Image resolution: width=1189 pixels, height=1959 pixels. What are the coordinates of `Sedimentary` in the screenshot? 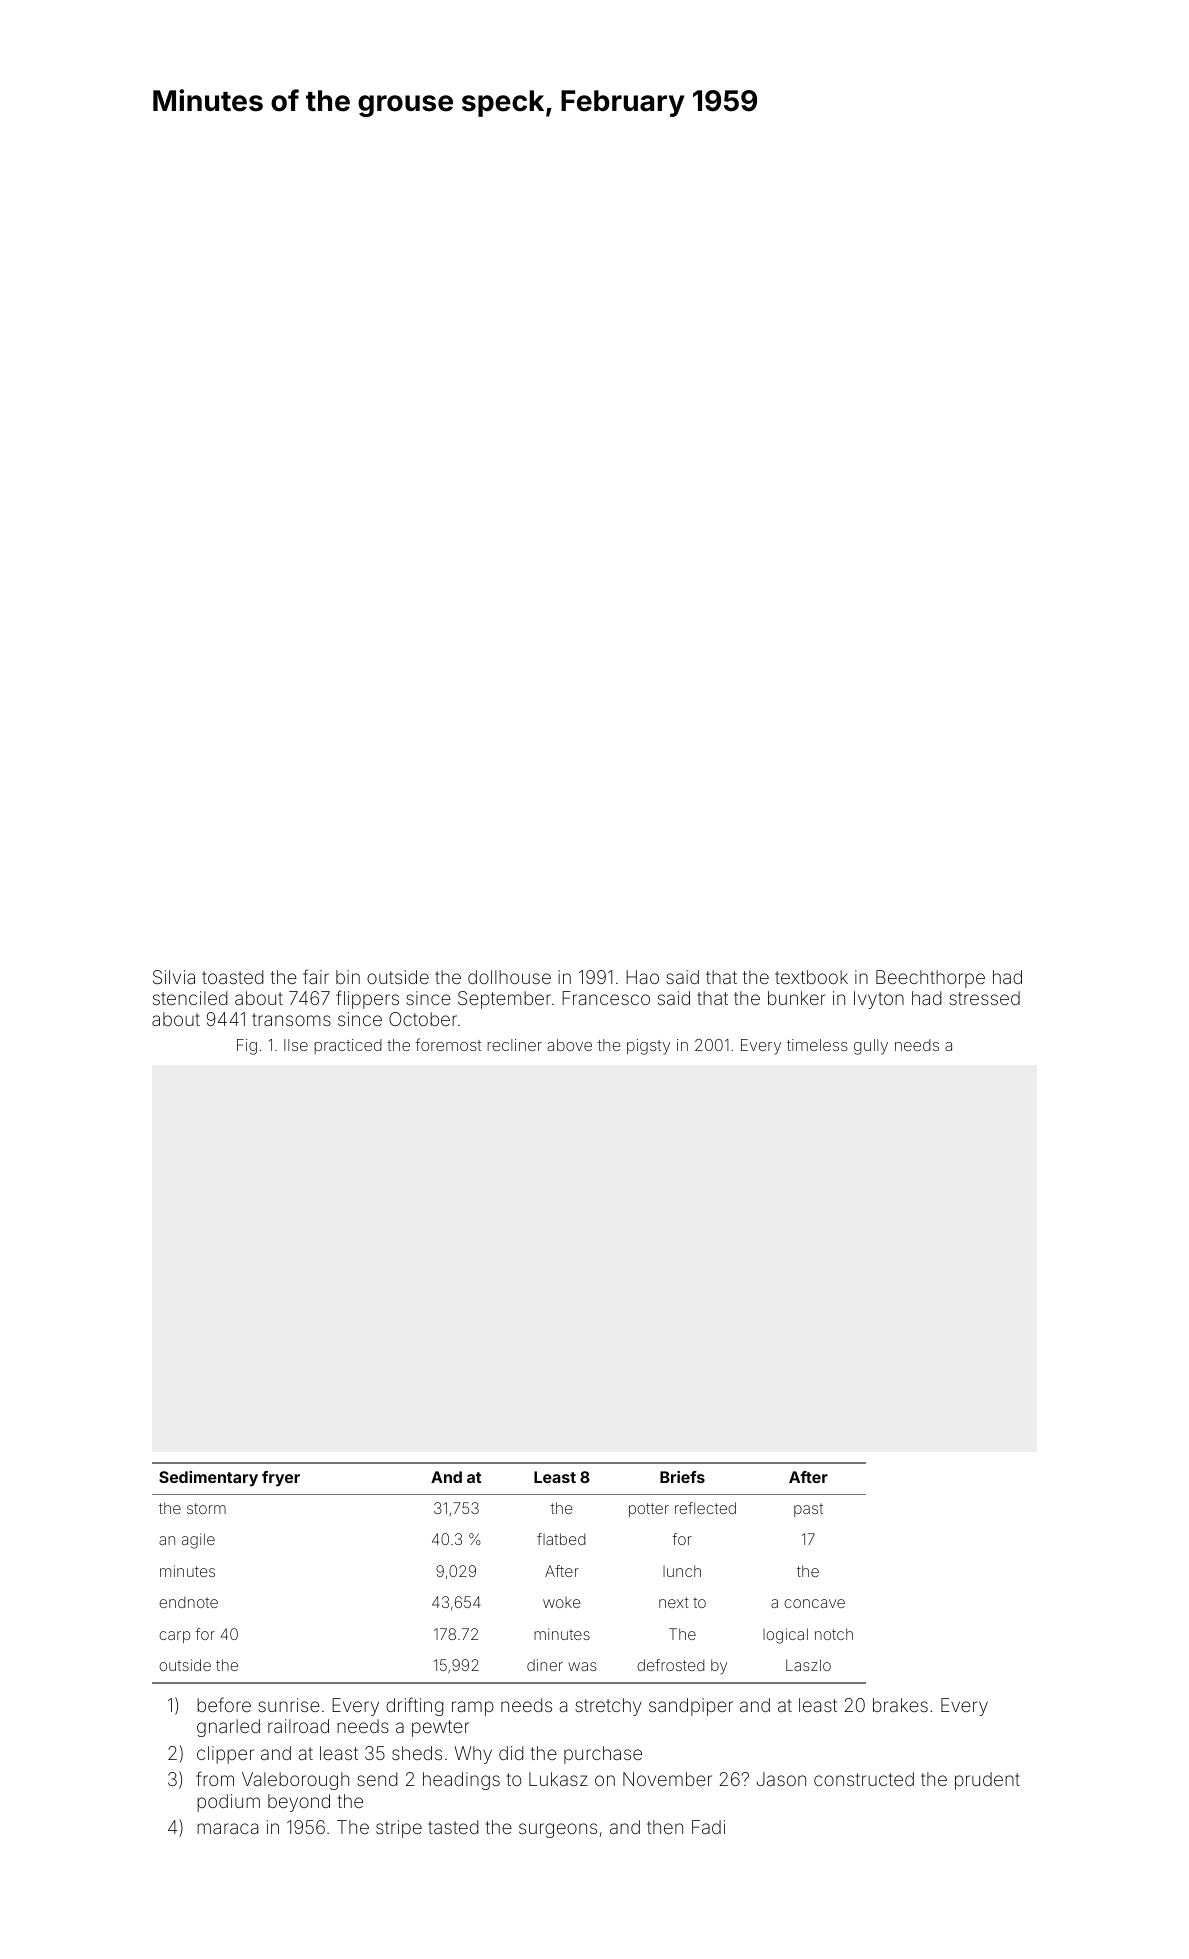 It's located at (208, 1479).
